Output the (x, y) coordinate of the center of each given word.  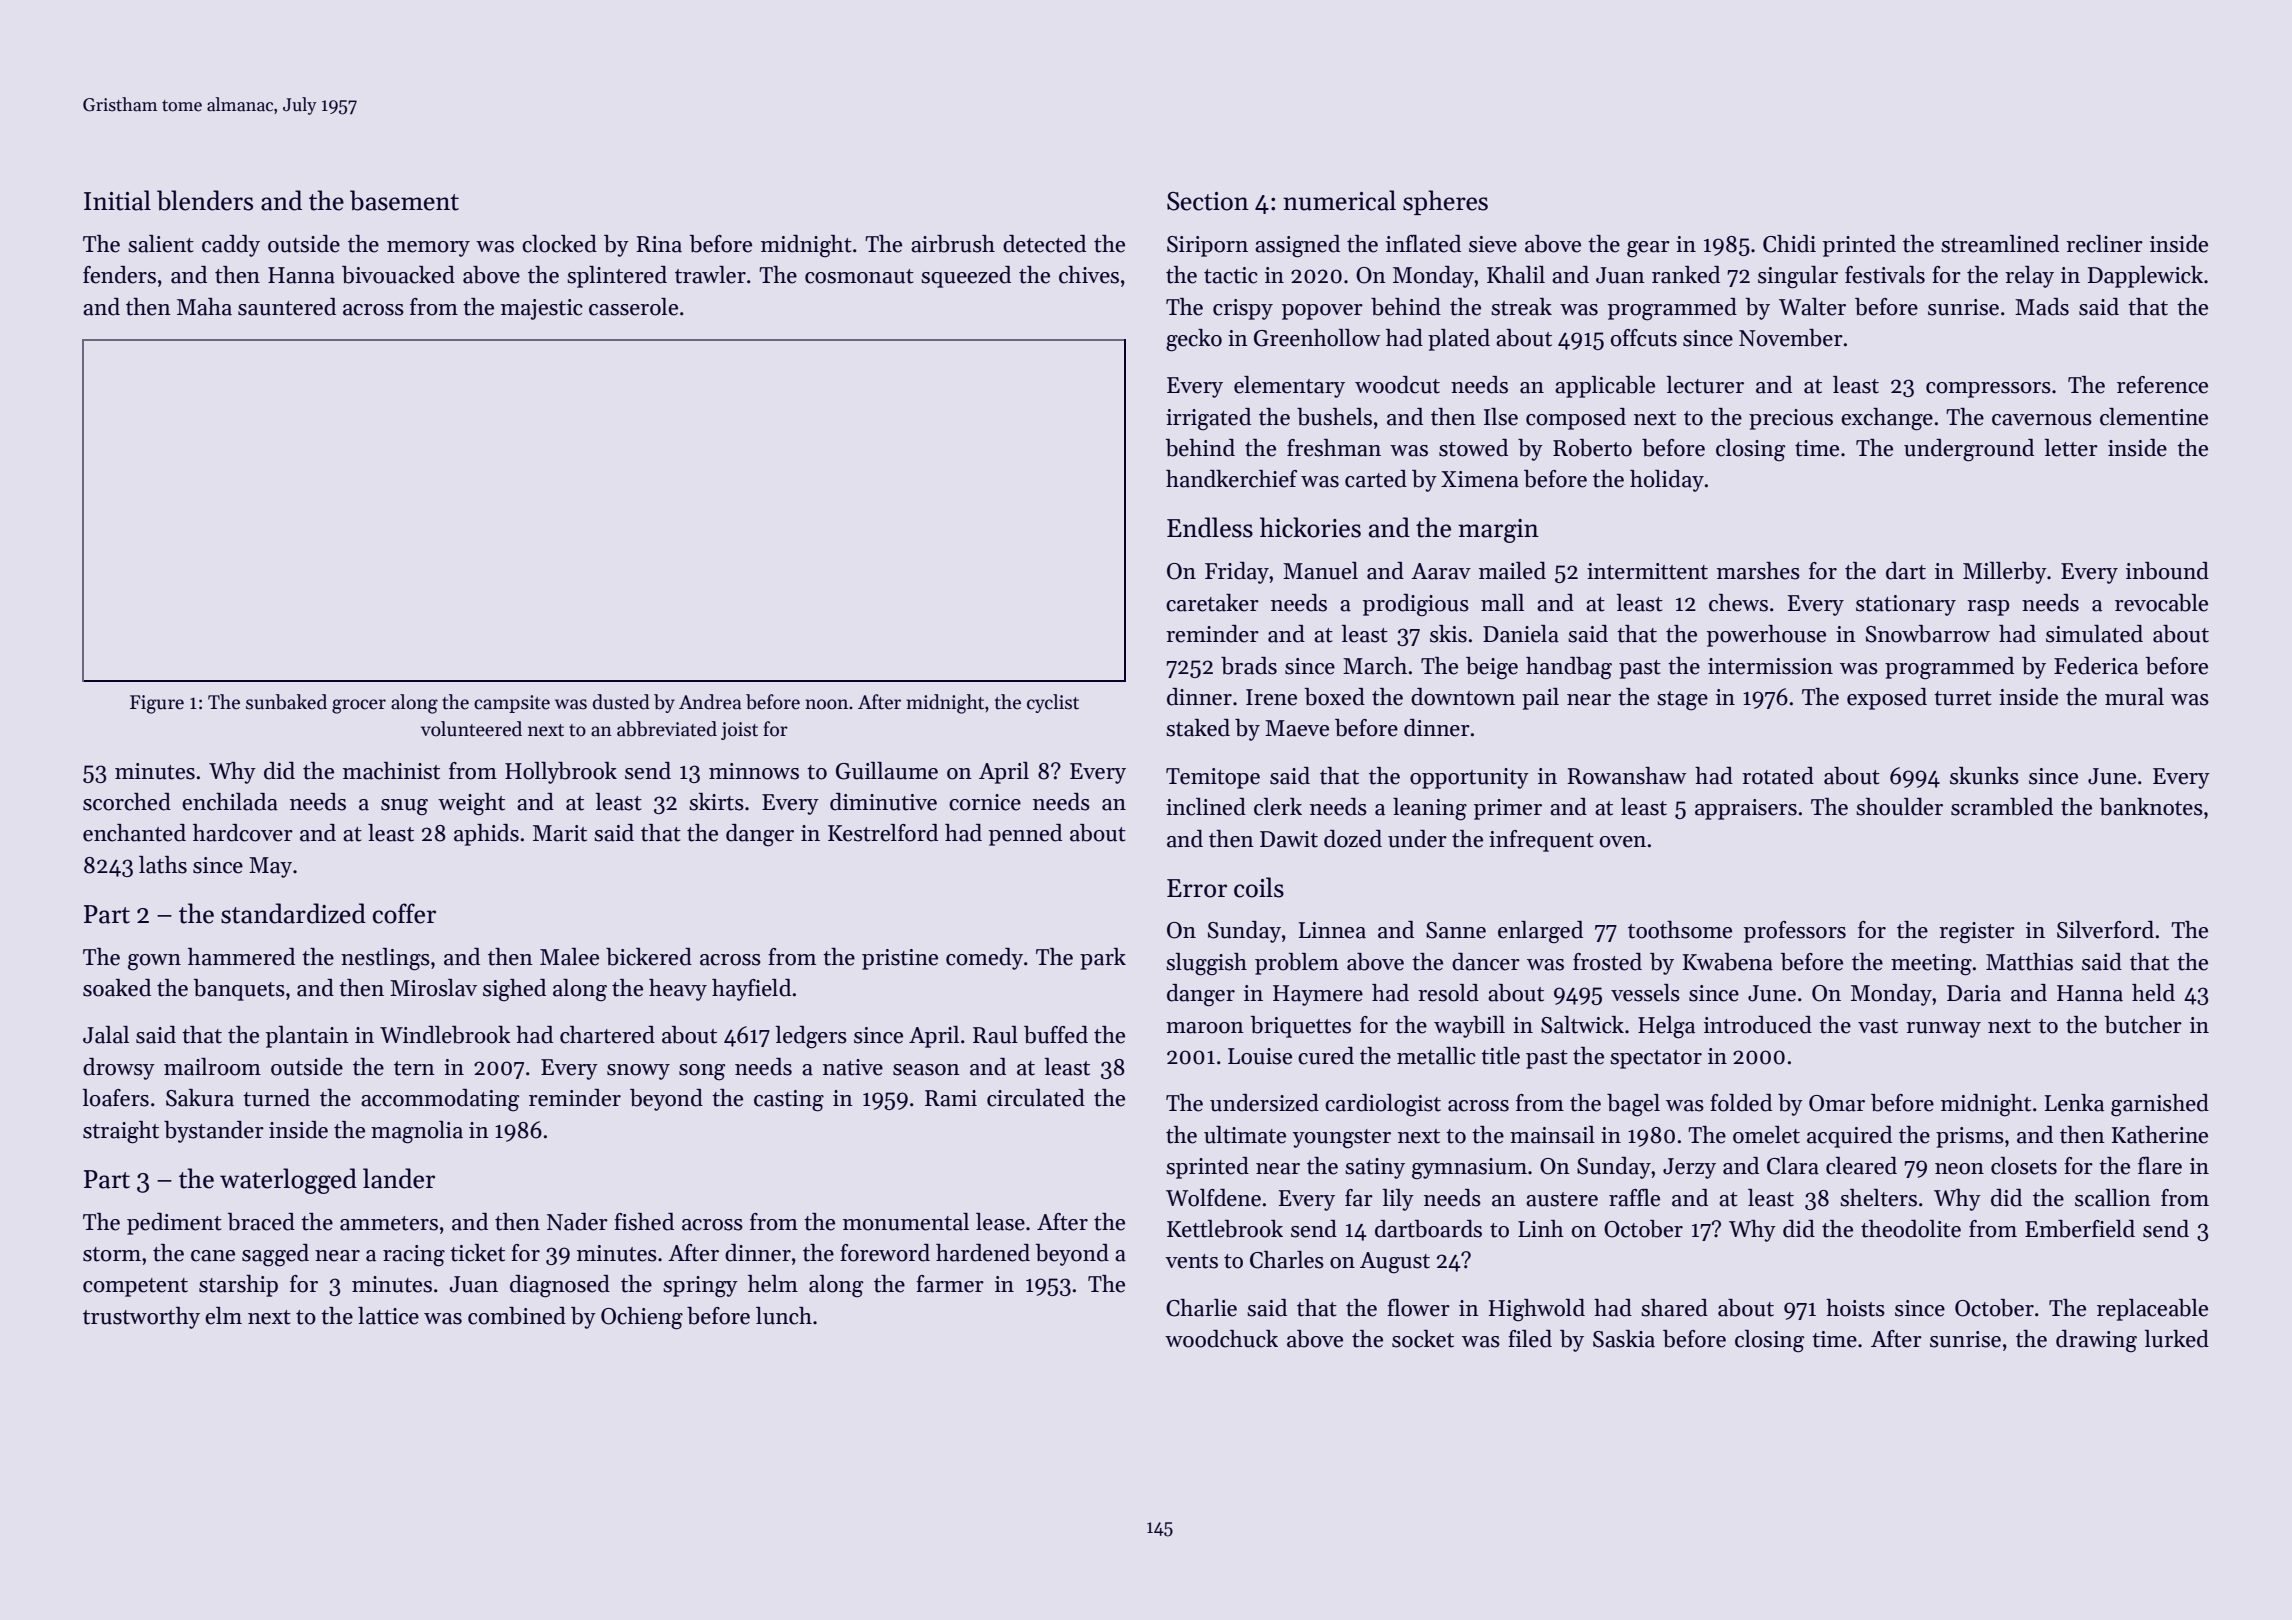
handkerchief (1232, 479)
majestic (542, 309)
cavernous (2042, 420)
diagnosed (560, 1286)
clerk (1278, 807)
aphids (486, 835)
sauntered (287, 307)
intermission (1770, 666)
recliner (2104, 244)
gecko (1194, 340)
